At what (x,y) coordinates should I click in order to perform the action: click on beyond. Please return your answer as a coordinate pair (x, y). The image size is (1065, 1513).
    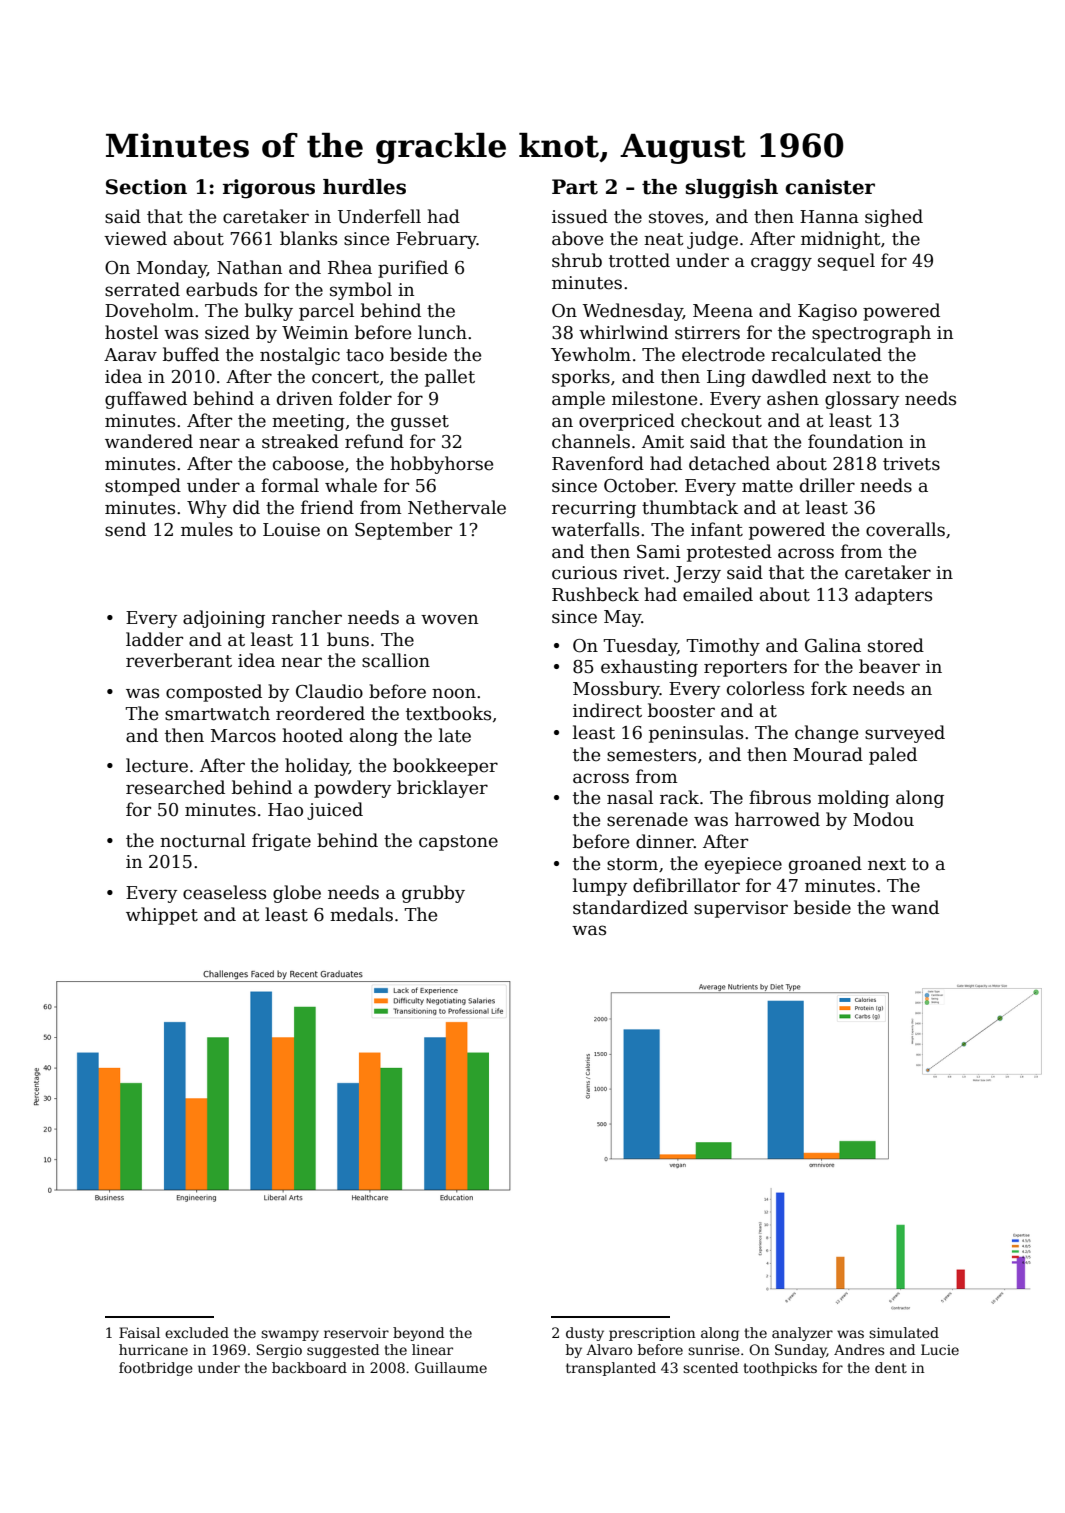
    Looking at the image, I should click on (418, 1334).
